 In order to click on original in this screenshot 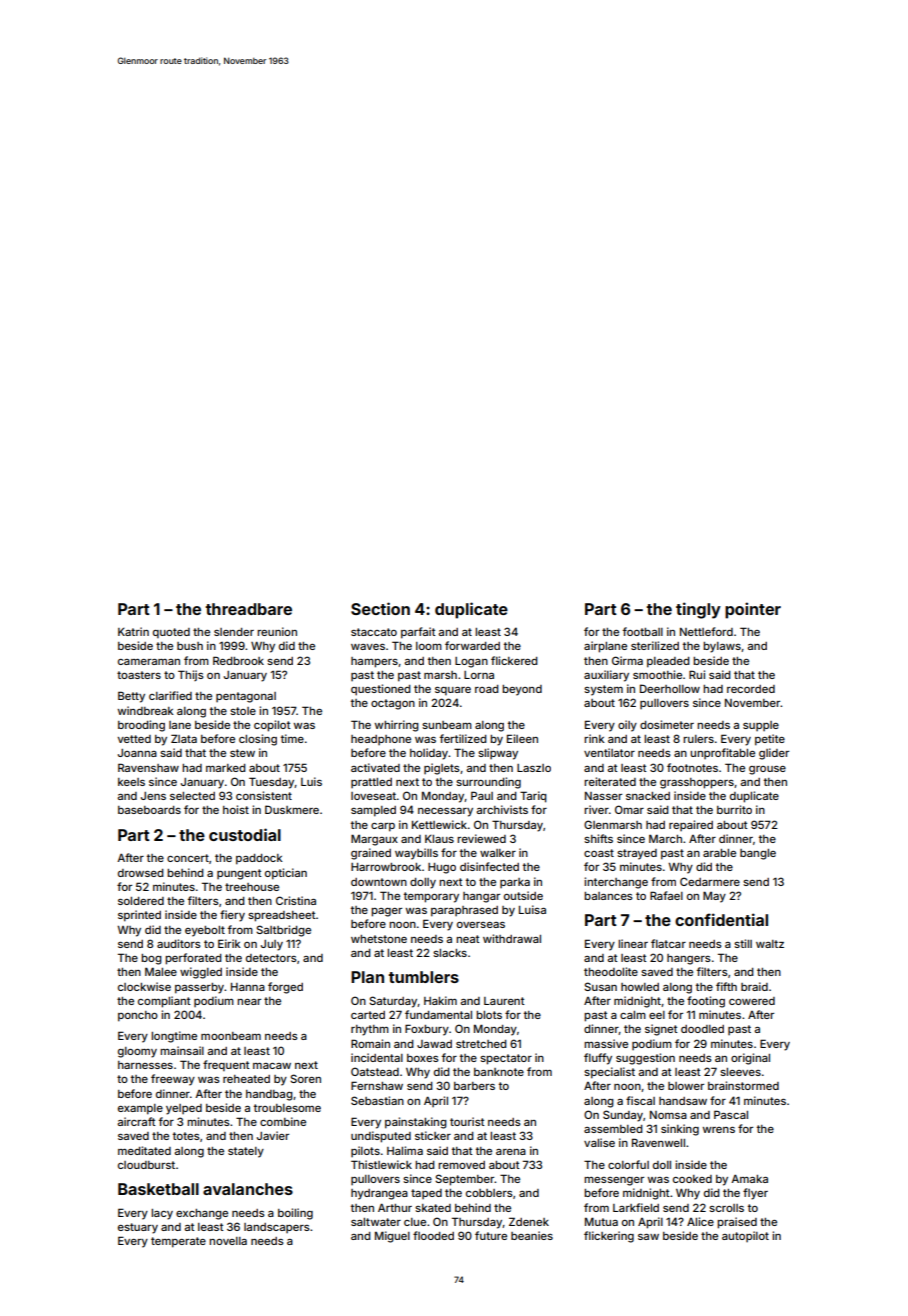, I will do `click(750, 1059)`.
